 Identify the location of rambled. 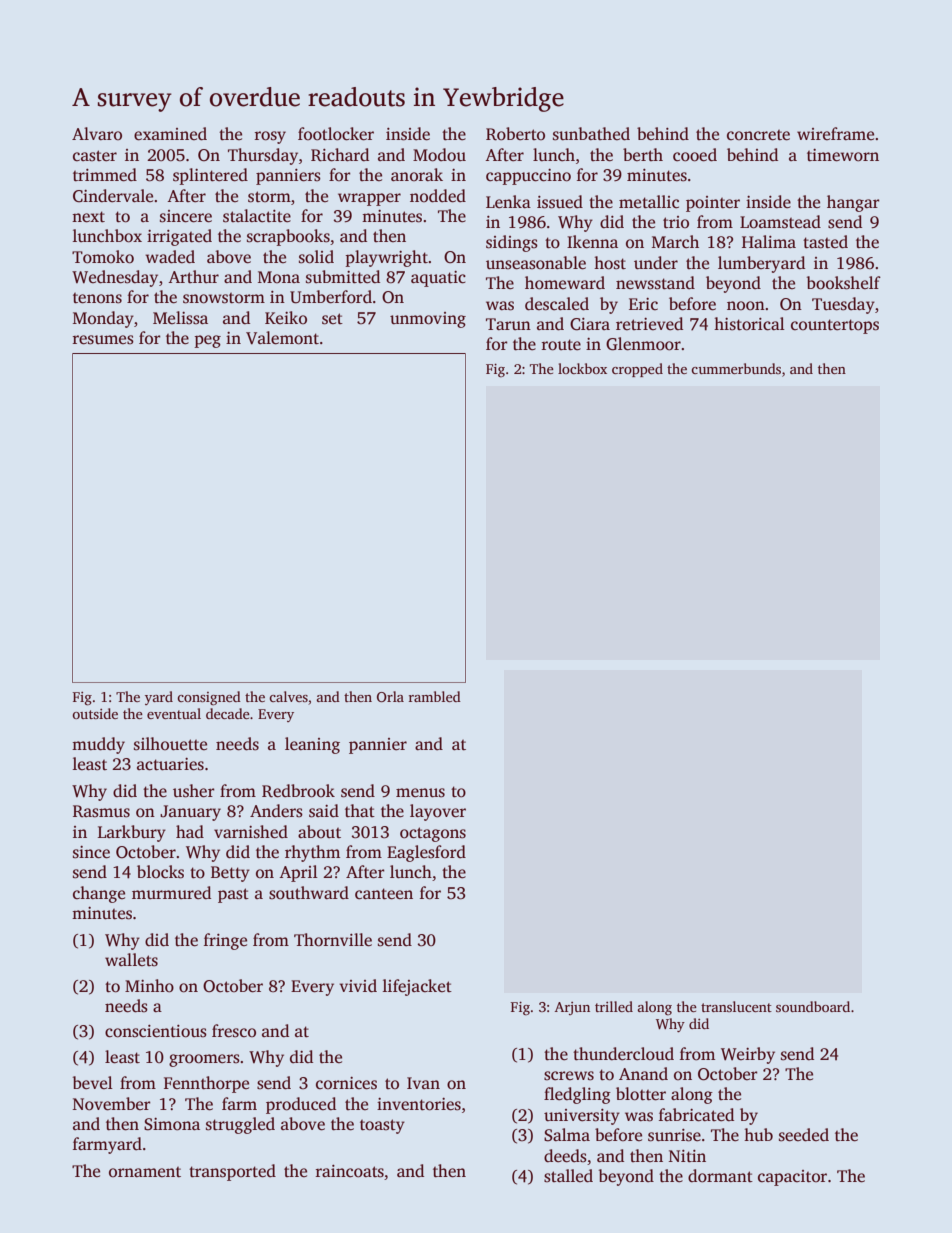
(435, 696).
